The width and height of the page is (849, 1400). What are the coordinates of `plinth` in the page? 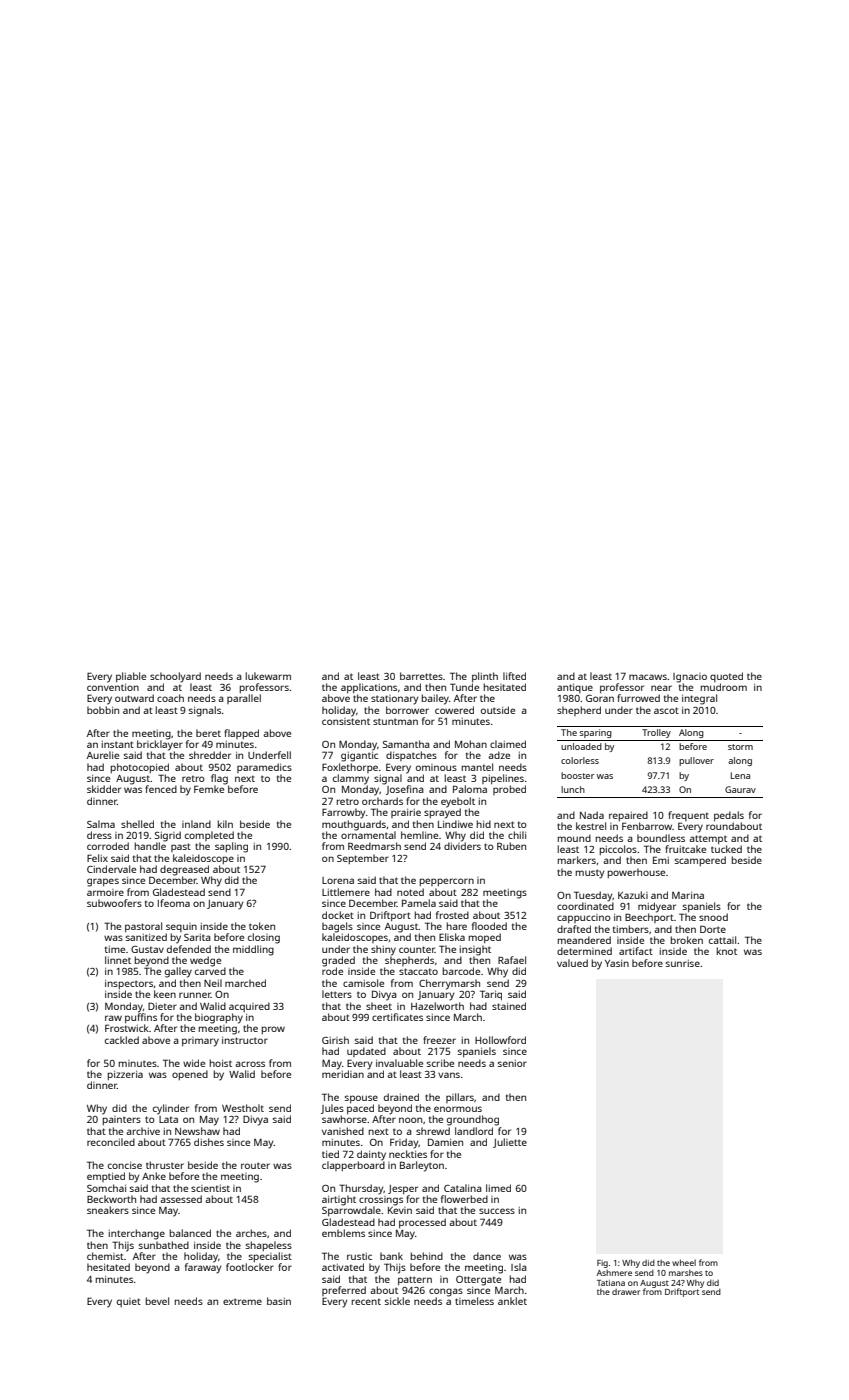 It's located at (485, 677).
